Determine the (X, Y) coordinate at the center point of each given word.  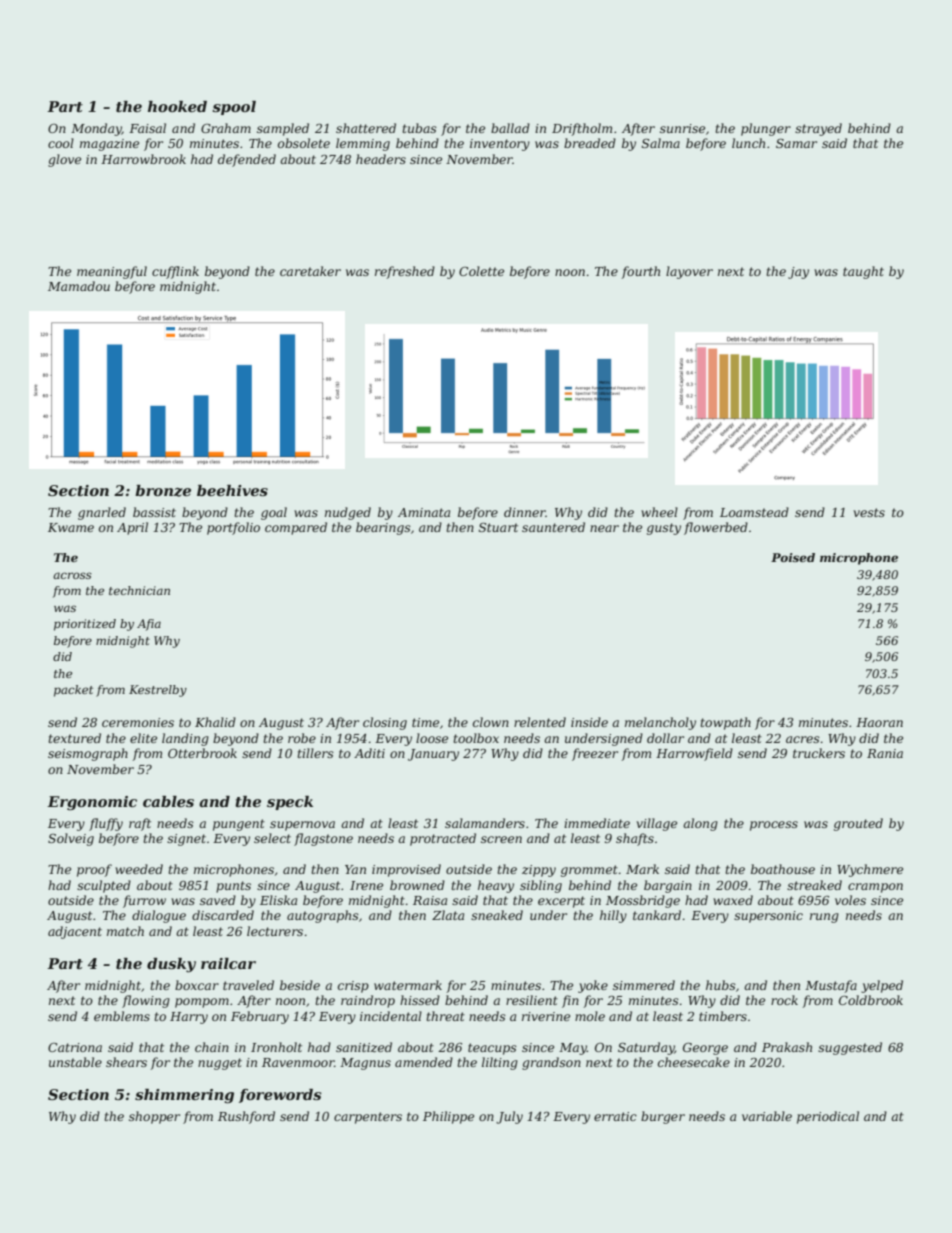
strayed (818, 129)
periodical (828, 1117)
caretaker (310, 271)
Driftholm (582, 129)
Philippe (448, 1117)
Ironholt (276, 1047)
